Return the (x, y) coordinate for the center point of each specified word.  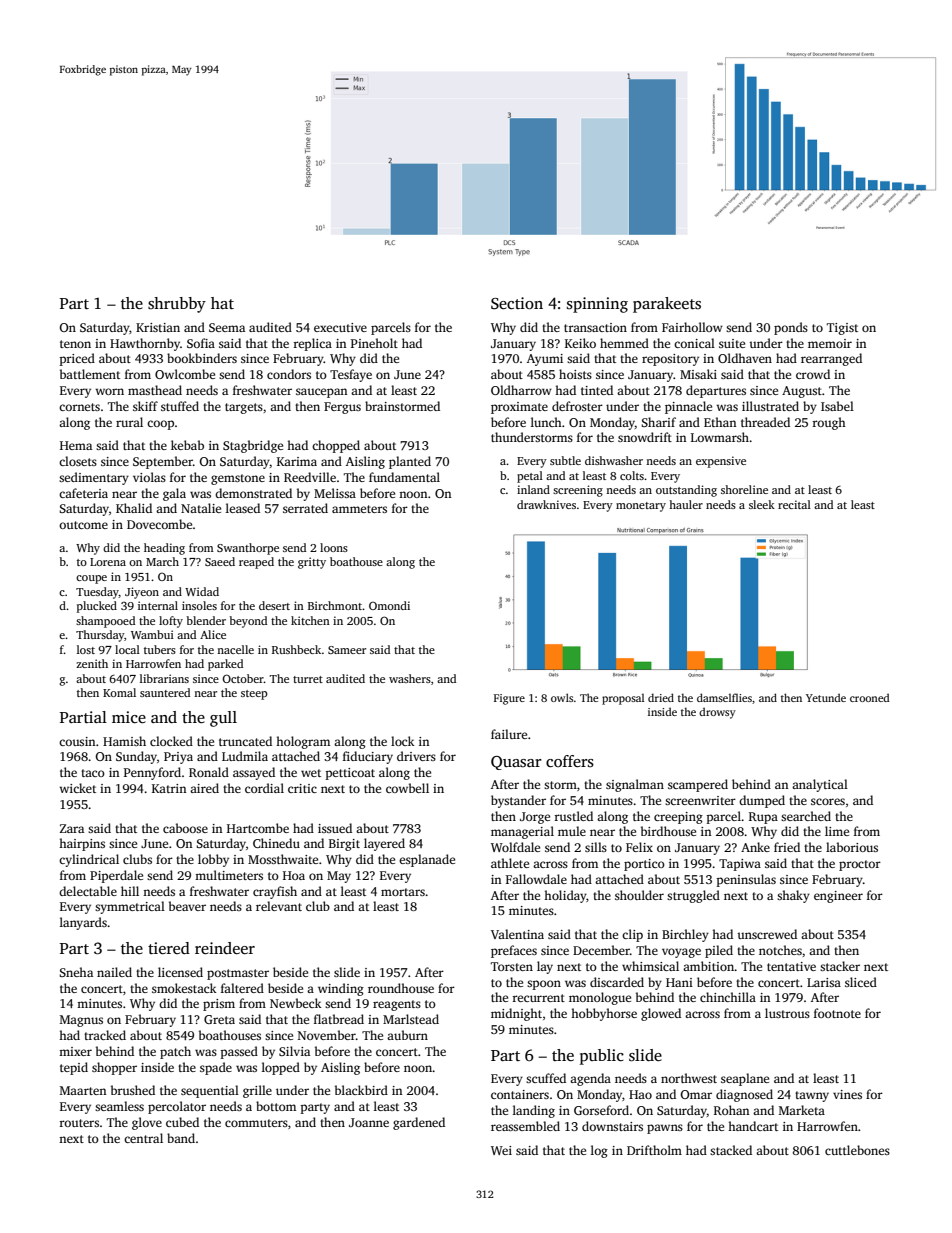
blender (206, 620)
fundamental (404, 477)
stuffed (180, 406)
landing (534, 1111)
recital (794, 504)
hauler (686, 504)
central (143, 1138)
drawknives (546, 504)
